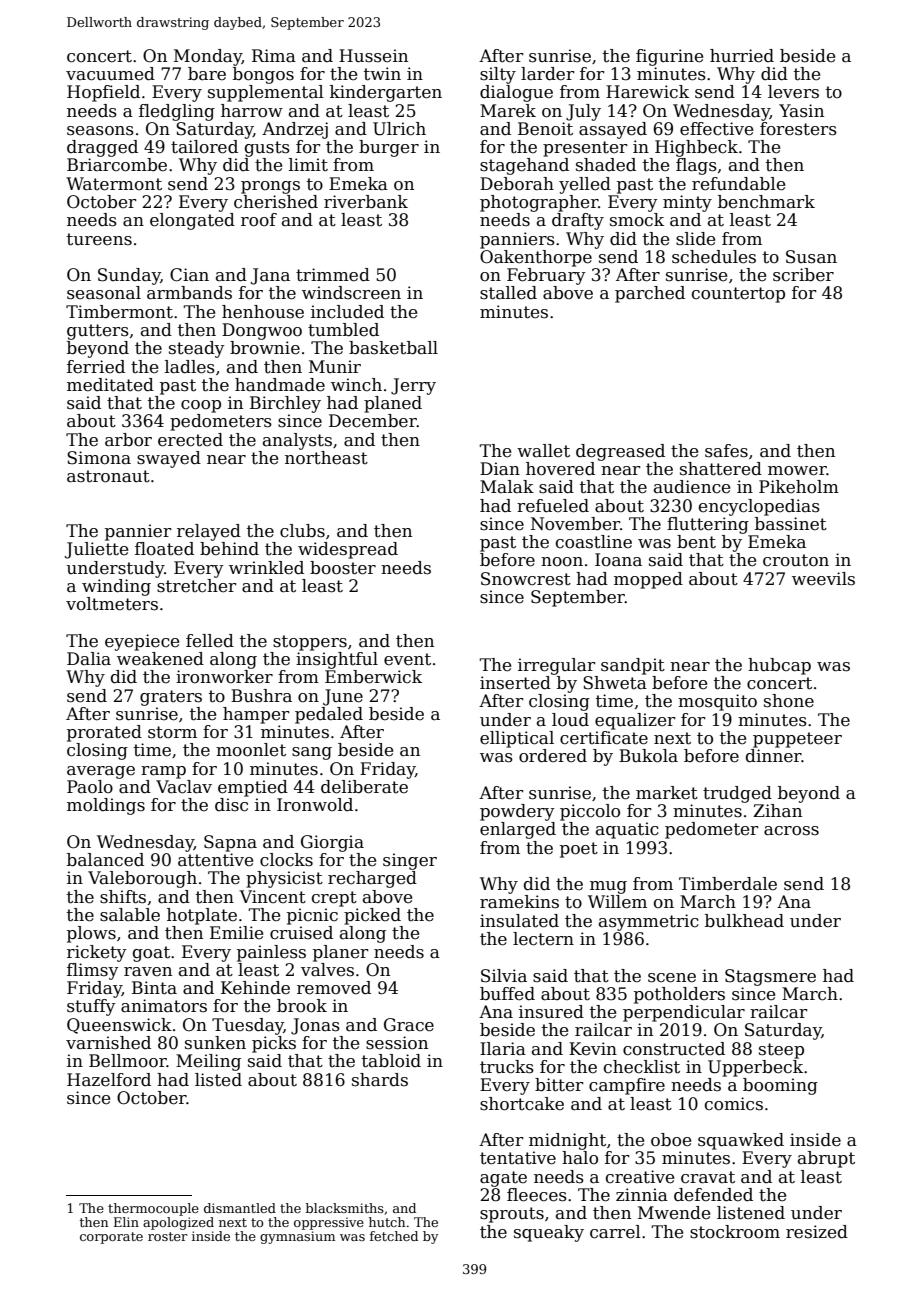 This screenshot has height=1308, width=924. What do you see at coordinates (387, 1222) in the screenshot?
I see `hutch` at bounding box center [387, 1222].
